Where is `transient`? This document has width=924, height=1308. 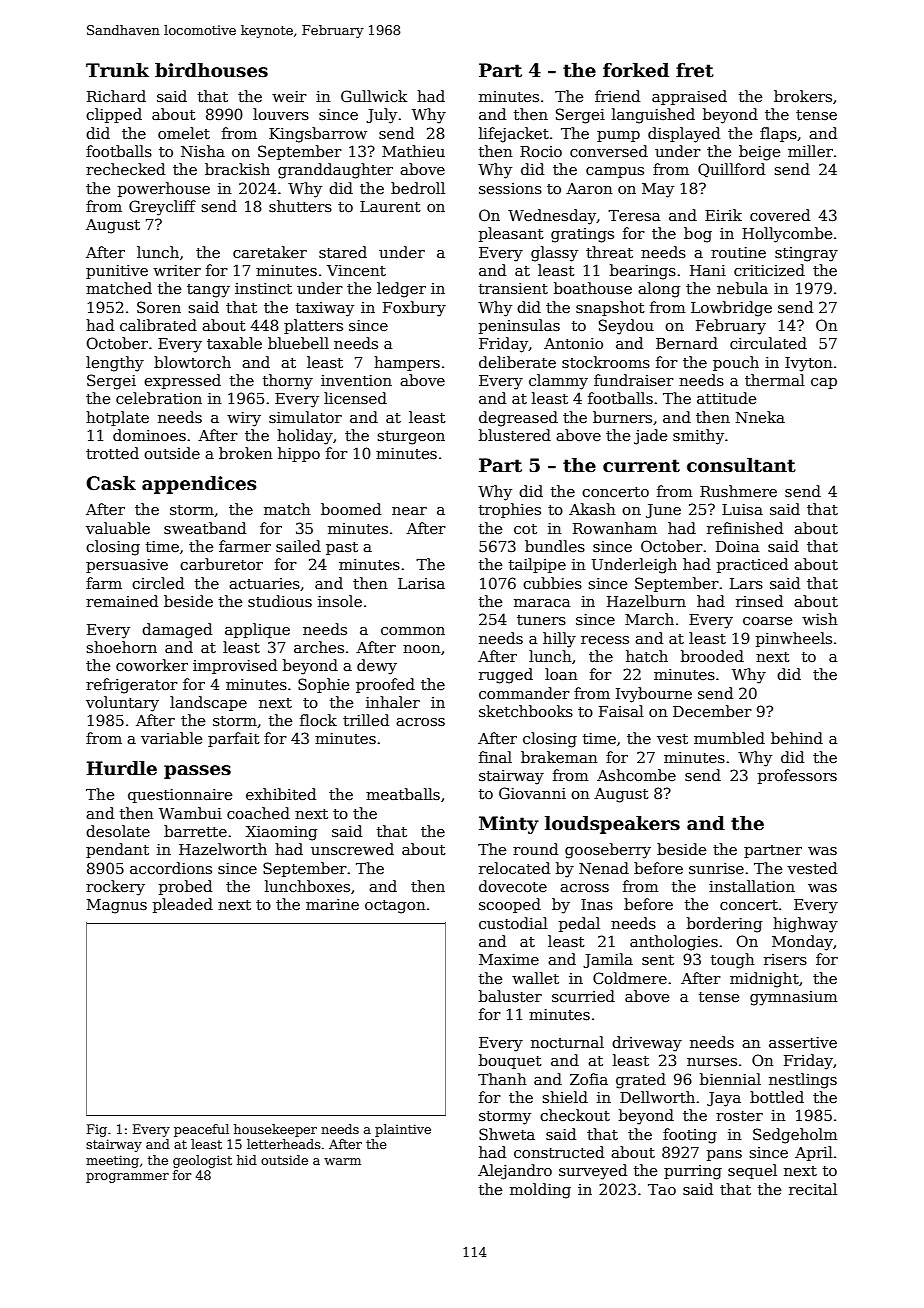 transient is located at coordinates (513, 288).
